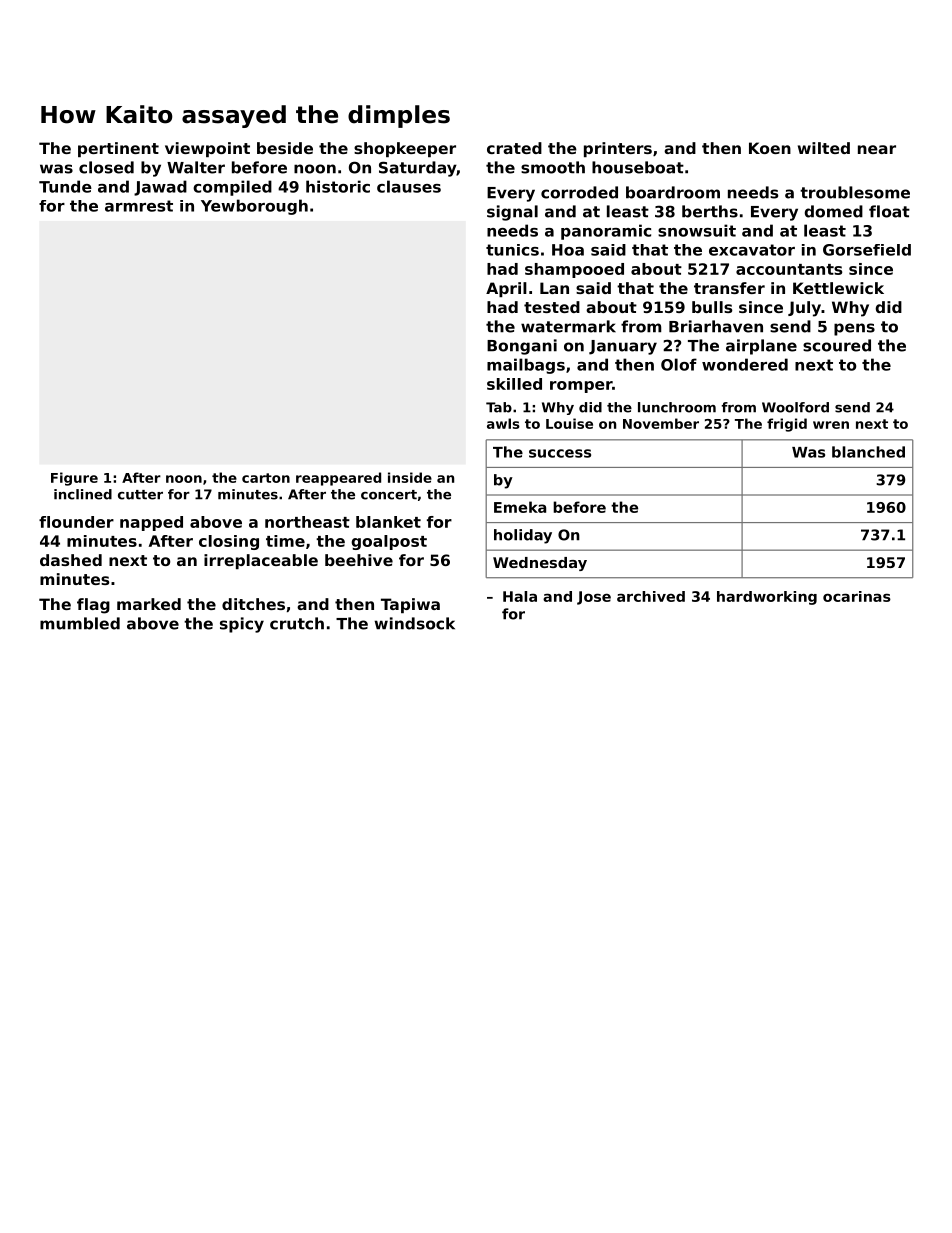  Describe the element at coordinates (553, 167) in the document. I see `smooth` at that location.
